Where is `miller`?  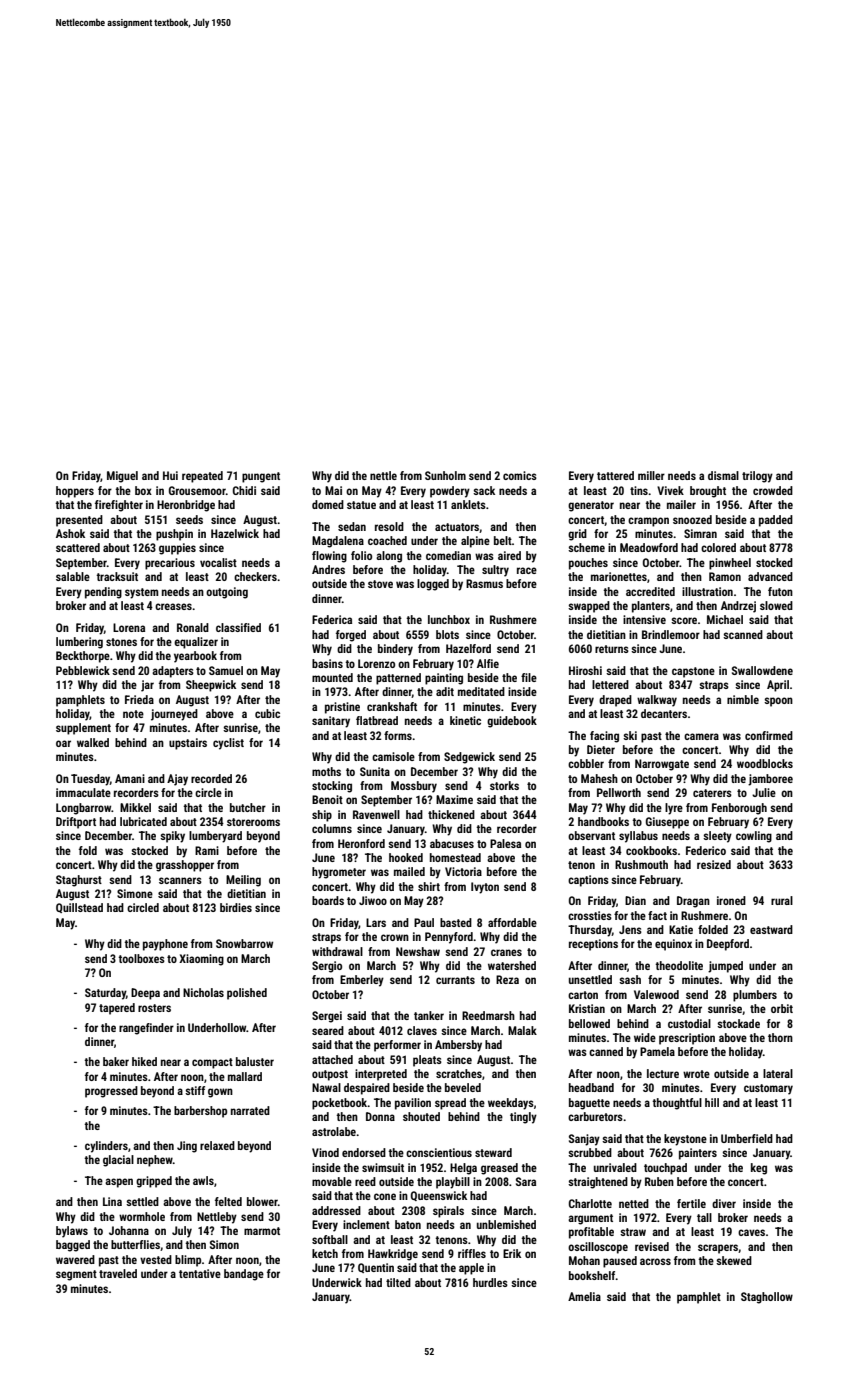 miller is located at coordinates (651, 475).
